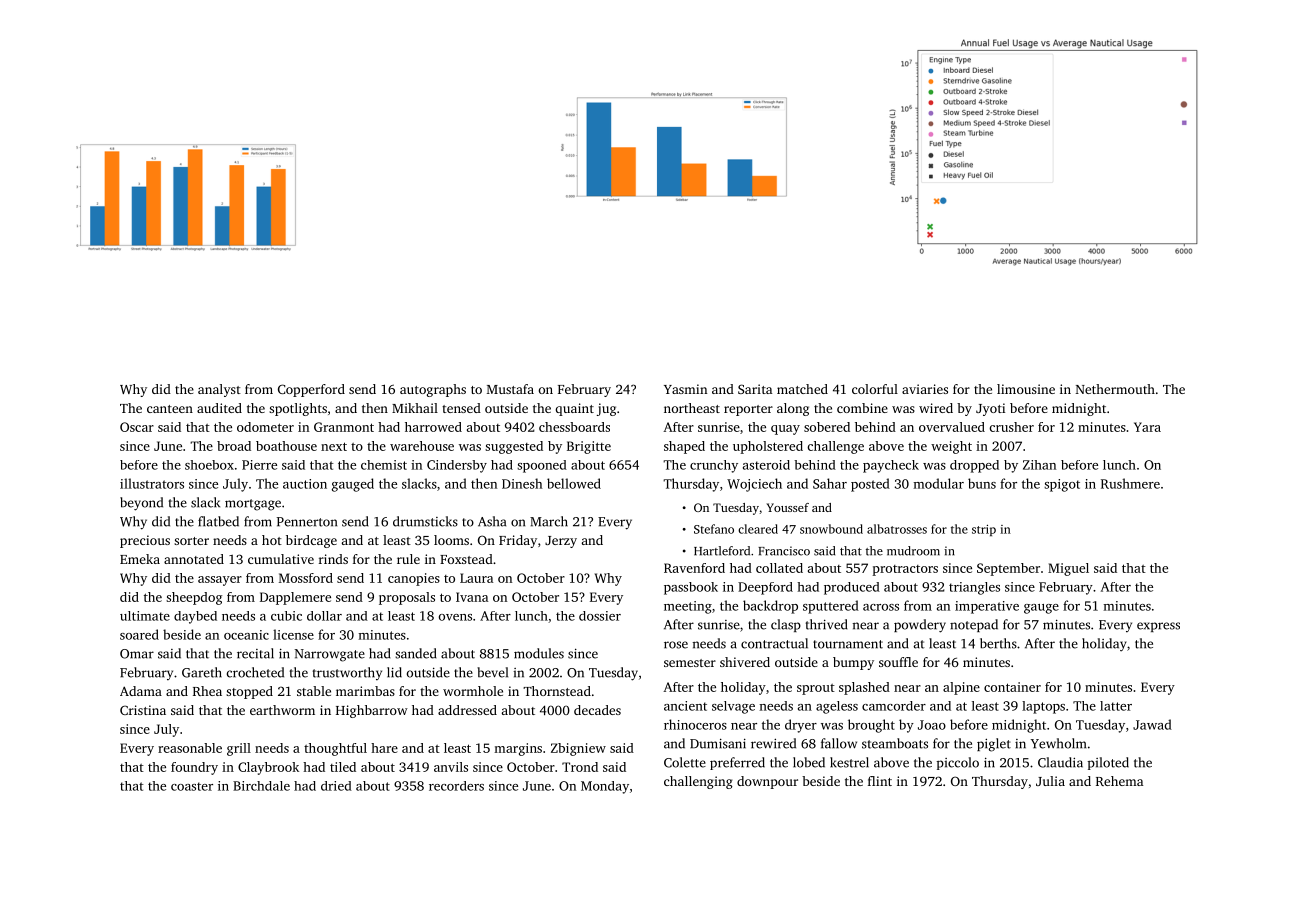 The image size is (1308, 924). What do you see at coordinates (1026, 389) in the screenshot?
I see `limousine` at bounding box center [1026, 389].
